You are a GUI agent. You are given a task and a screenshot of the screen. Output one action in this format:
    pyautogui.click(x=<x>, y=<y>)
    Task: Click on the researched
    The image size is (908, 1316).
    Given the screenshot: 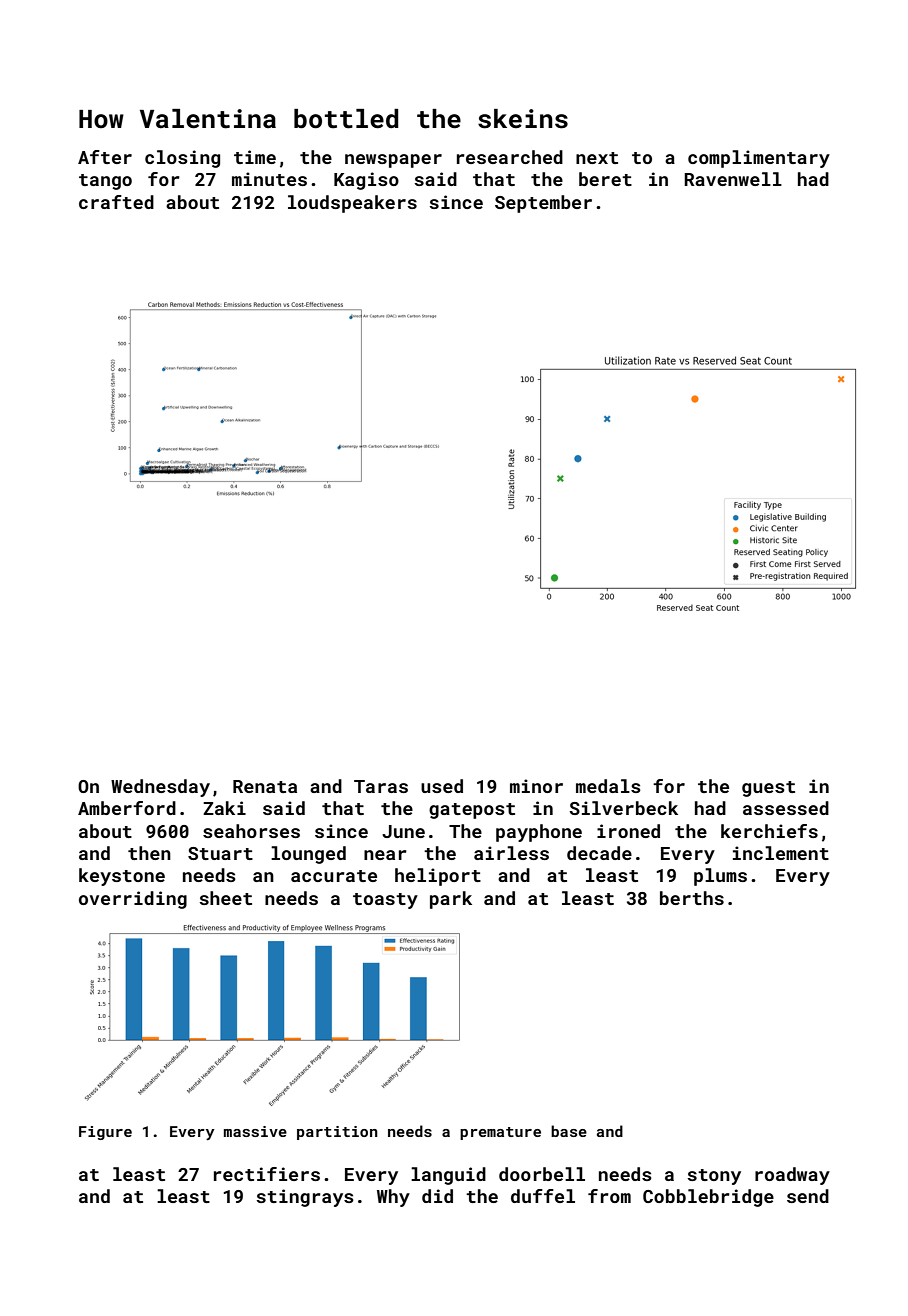 What is the action you would take?
    pyautogui.click(x=510, y=157)
